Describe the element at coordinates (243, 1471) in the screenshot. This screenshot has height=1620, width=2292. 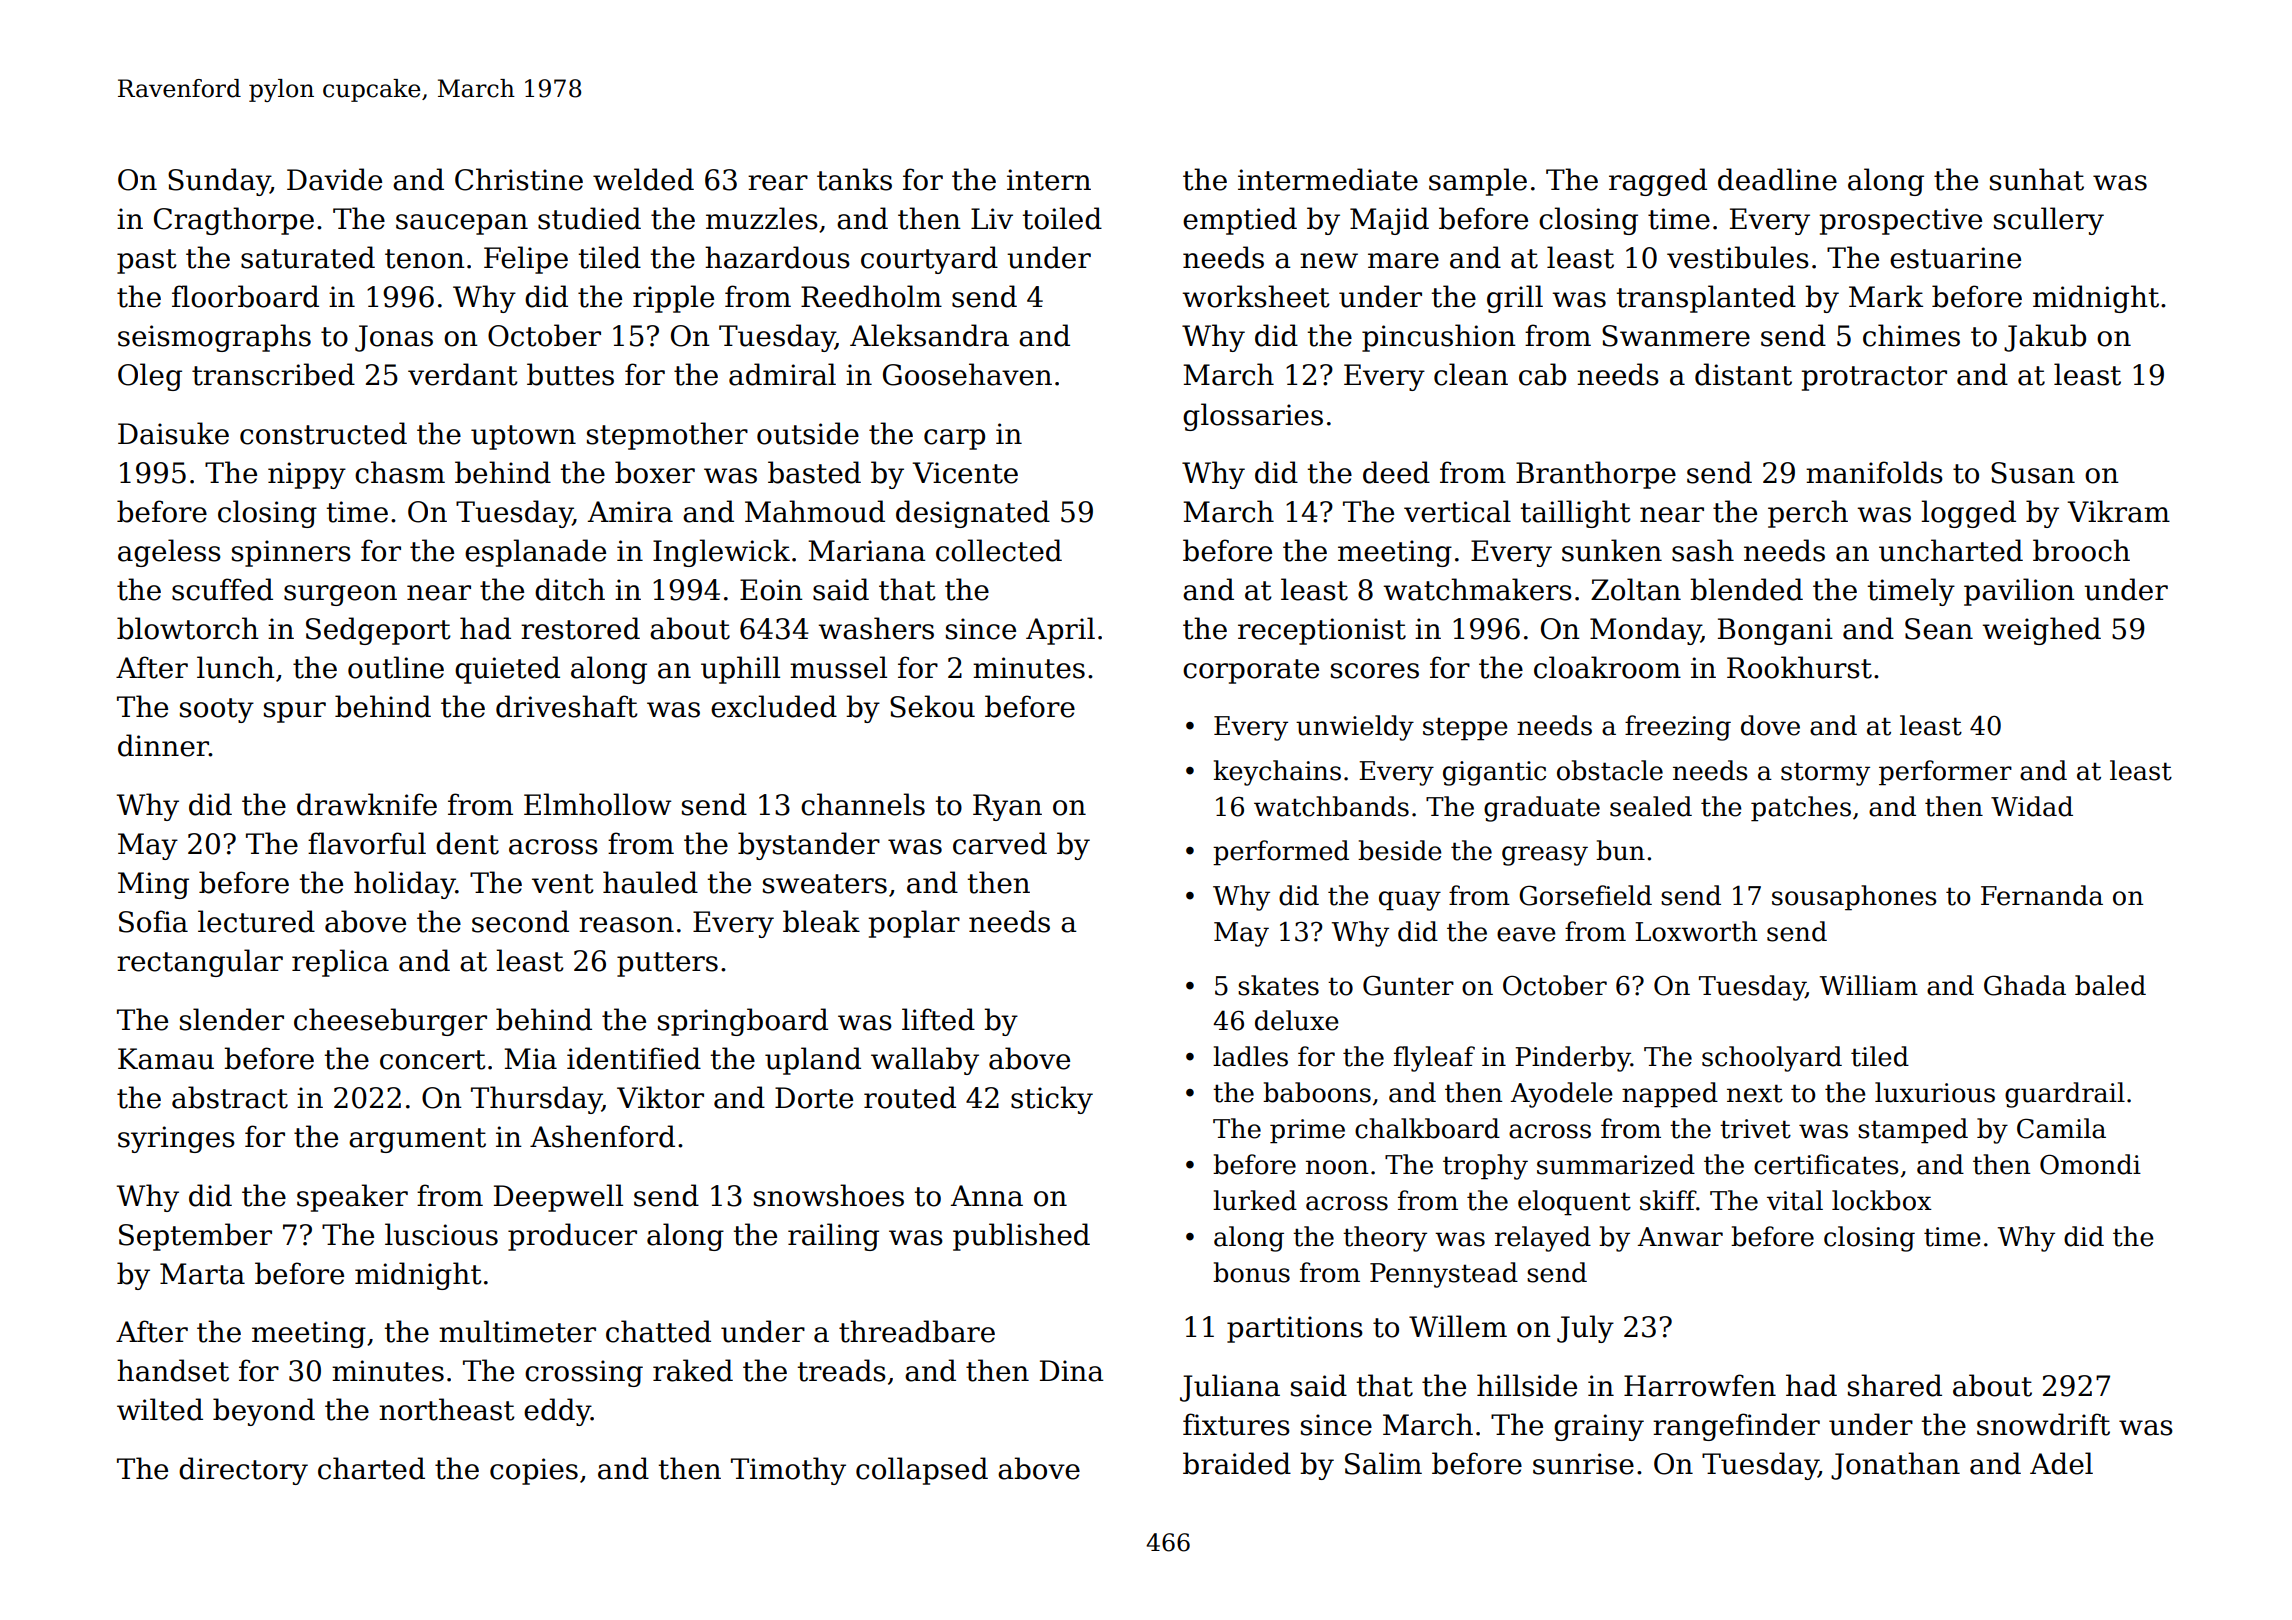
I see `directory` at that location.
